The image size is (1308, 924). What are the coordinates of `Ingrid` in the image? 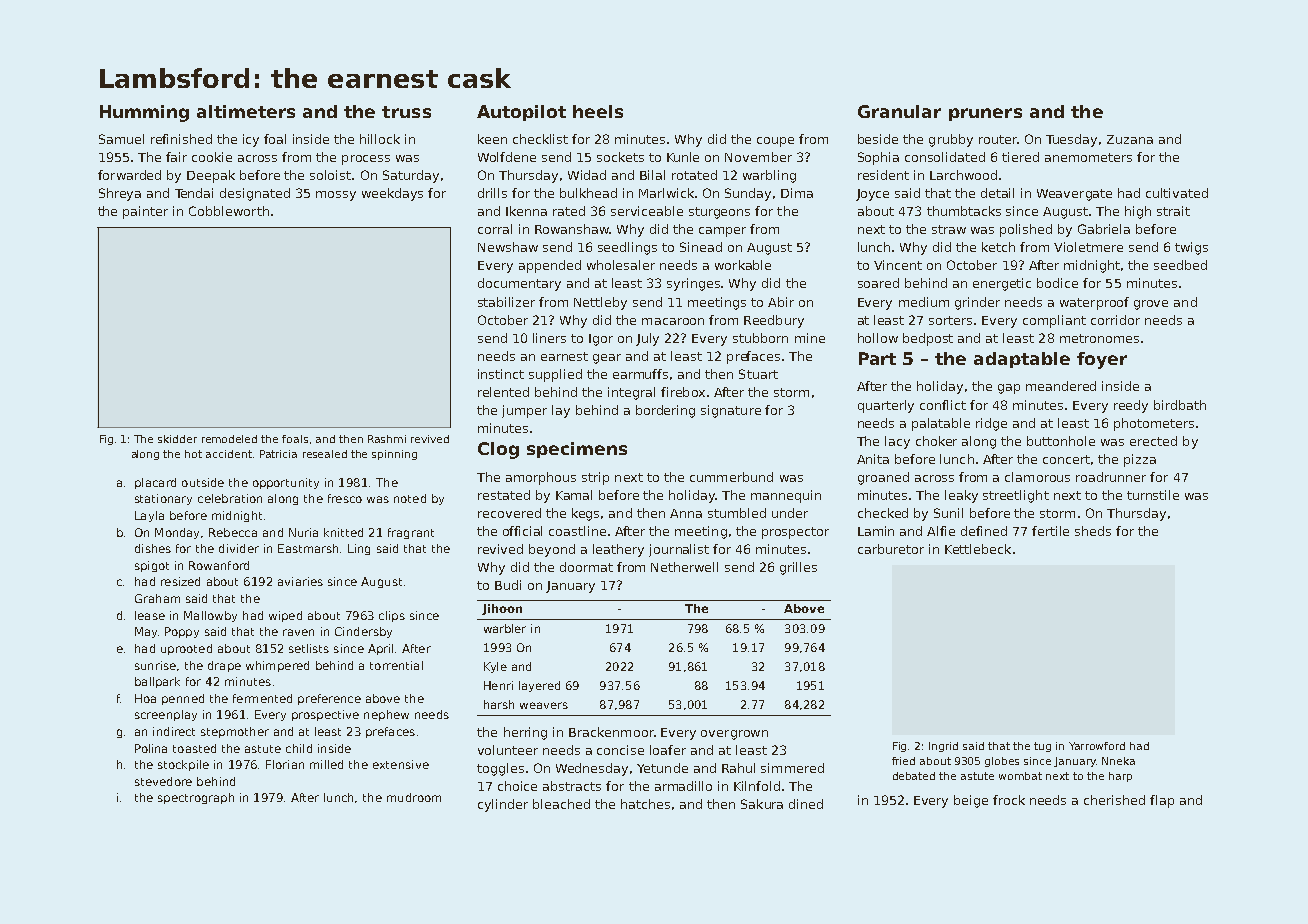 It's located at (943, 747).
